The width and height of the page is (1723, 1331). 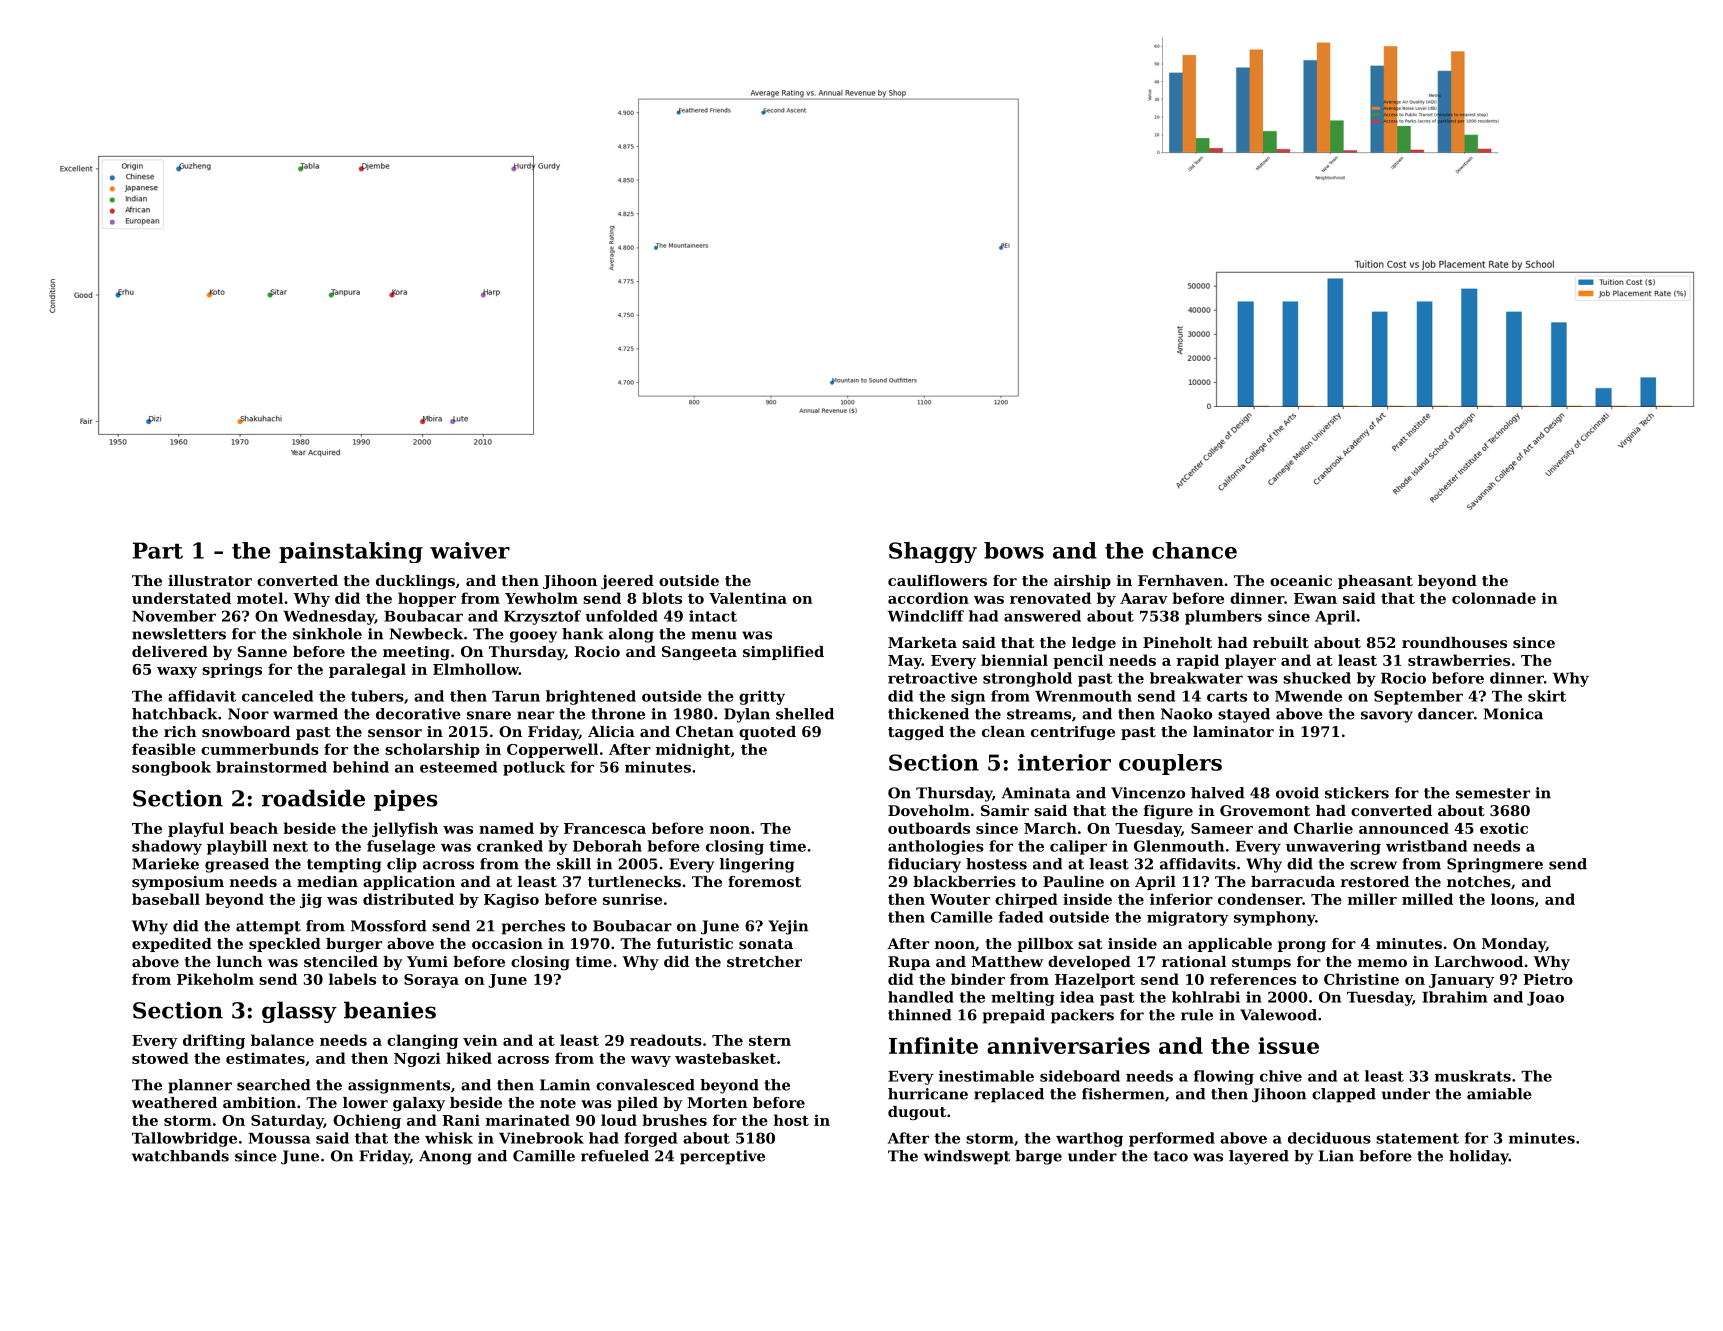 I want to click on gritty, so click(x=762, y=697).
